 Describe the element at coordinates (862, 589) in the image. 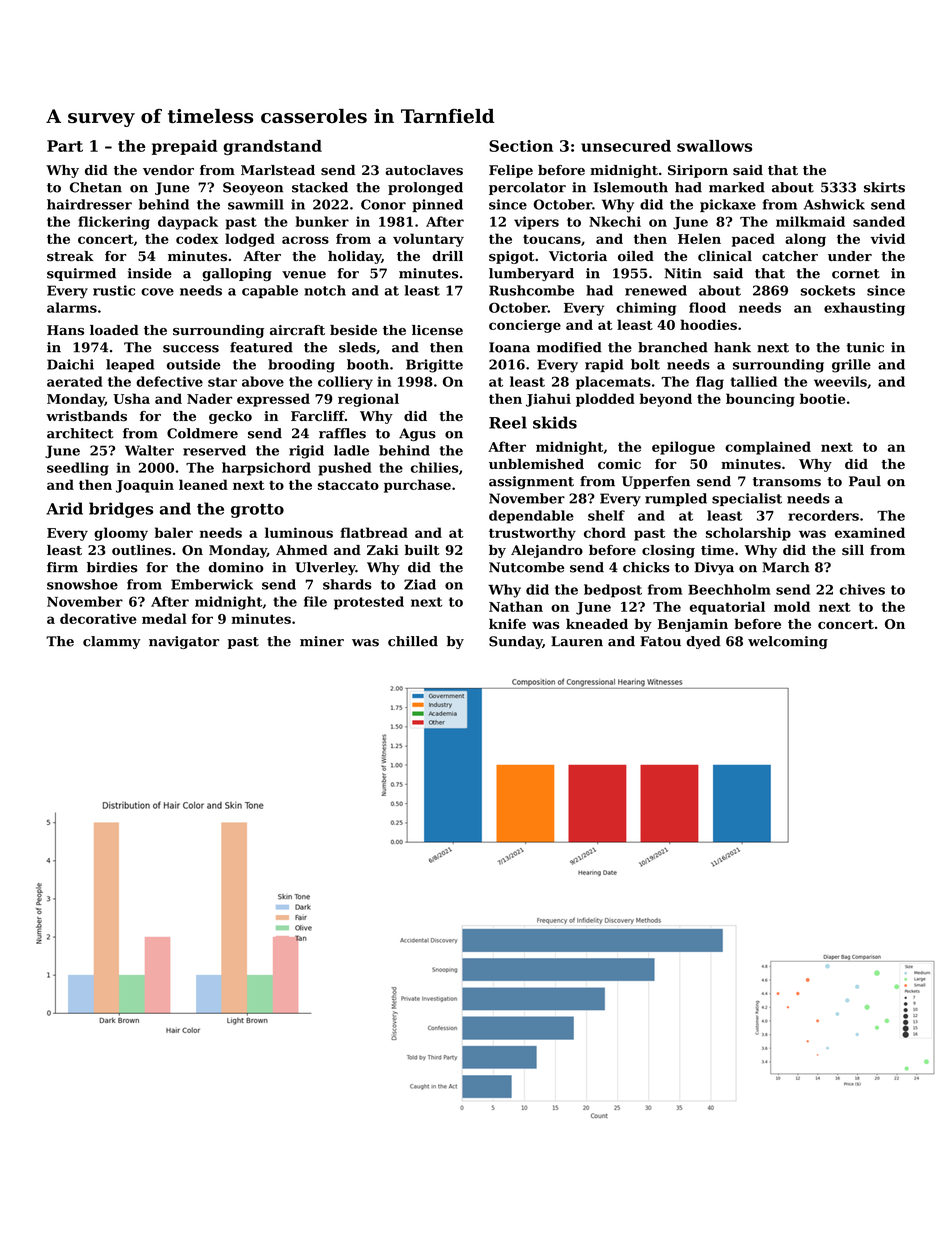

I see `chives` at that location.
